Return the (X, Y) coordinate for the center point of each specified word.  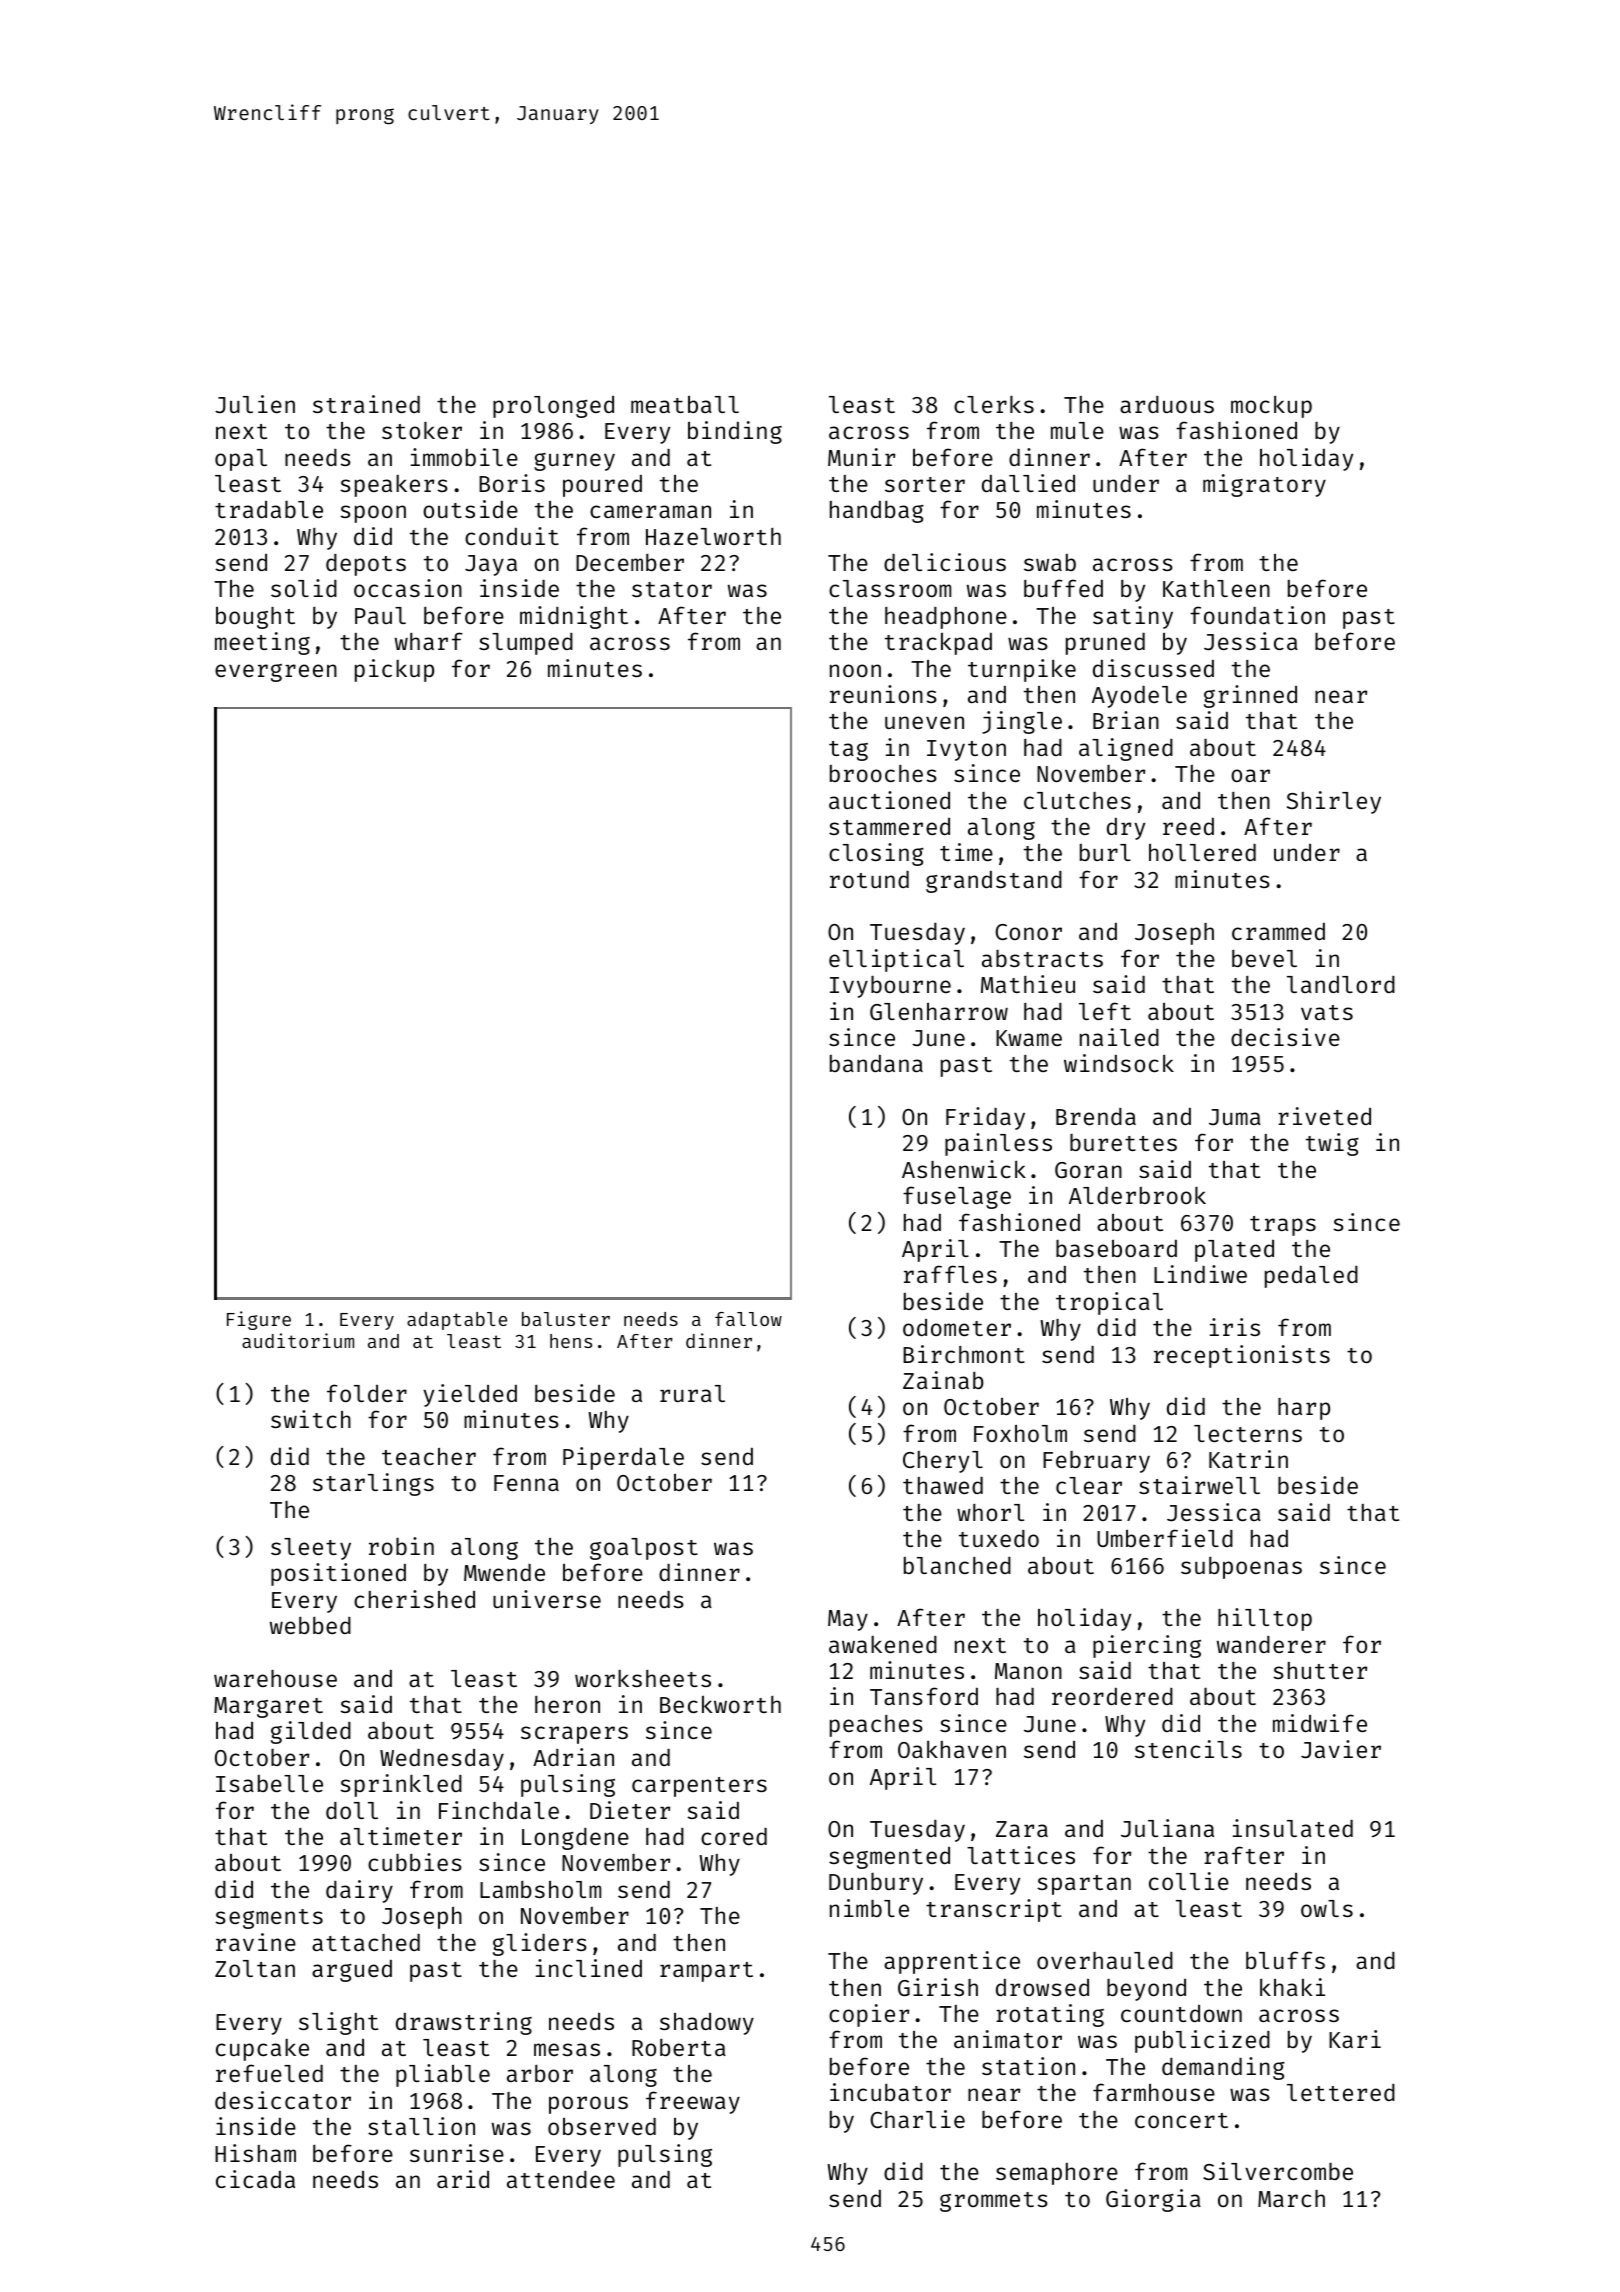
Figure (259, 1320)
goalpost (644, 1549)
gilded (311, 1732)
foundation (1257, 615)
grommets (994, 2202)
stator (672, 589)
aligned (1126, 749)
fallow (748, 1319)
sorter (925, 484)
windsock (1119, 1063)
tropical (1109, 1303)
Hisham (255, 2153)
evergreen (276, 673)
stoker (422, 430)
